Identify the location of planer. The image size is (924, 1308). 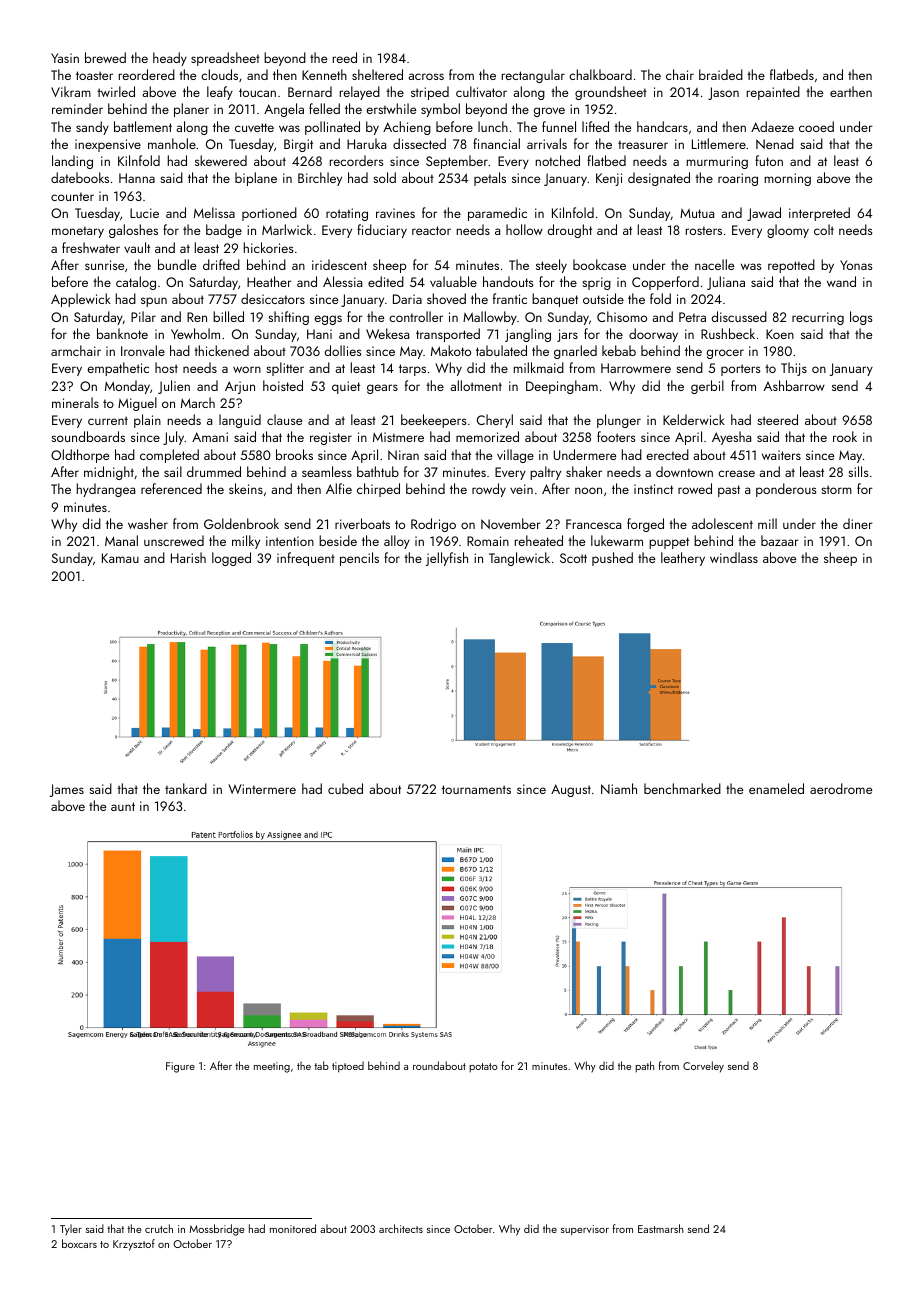
(191, 110).
